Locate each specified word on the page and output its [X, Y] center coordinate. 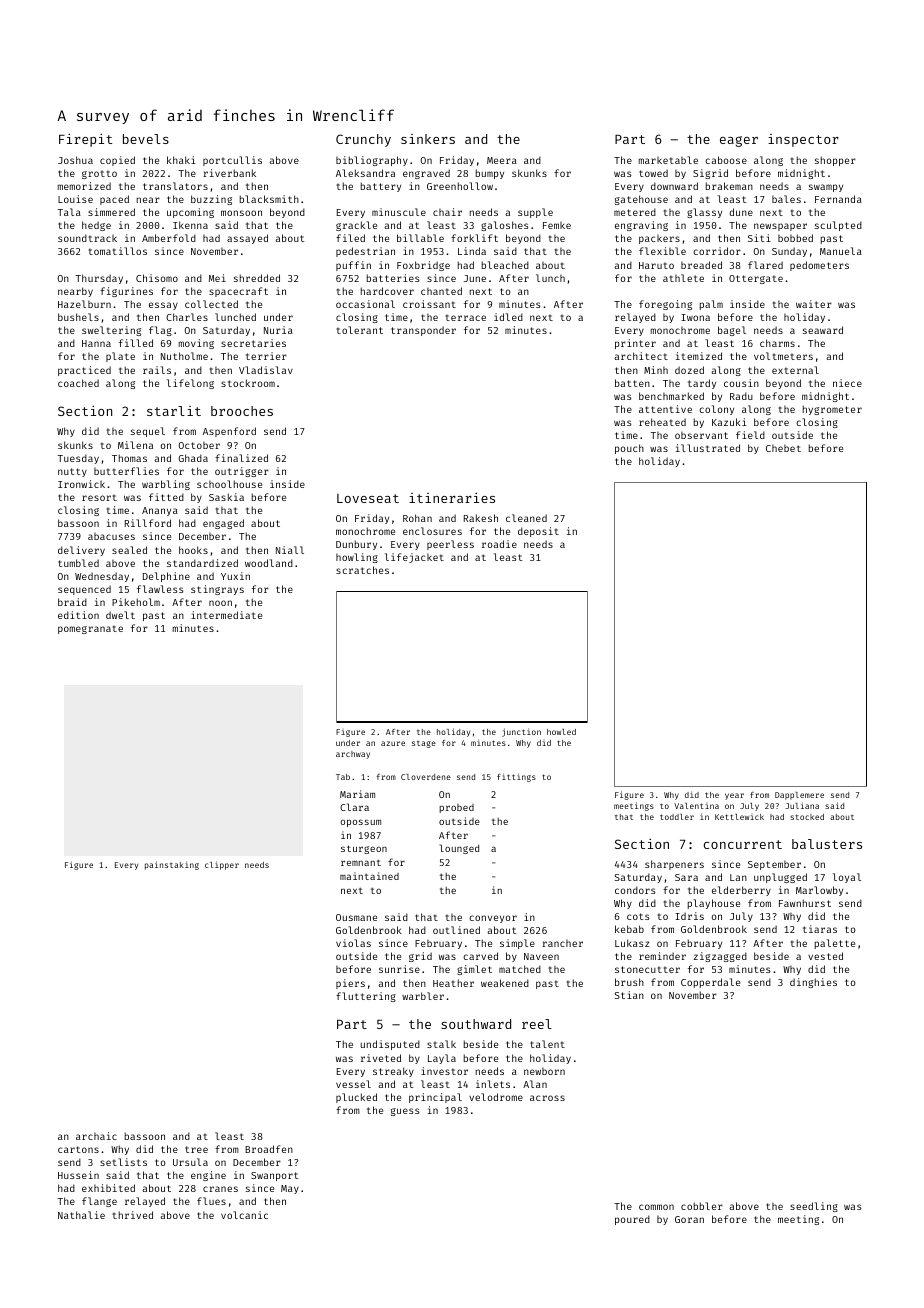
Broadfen [269, 1149]
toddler [677, 817]
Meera [502, 160]
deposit [538, 532]
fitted [166, 497]
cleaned [526, 518]
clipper [222, 865]
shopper [835, 161]
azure [393, 743]
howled [561, 732]
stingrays [217, 590]
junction [521, 732]
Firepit [85, 140]
